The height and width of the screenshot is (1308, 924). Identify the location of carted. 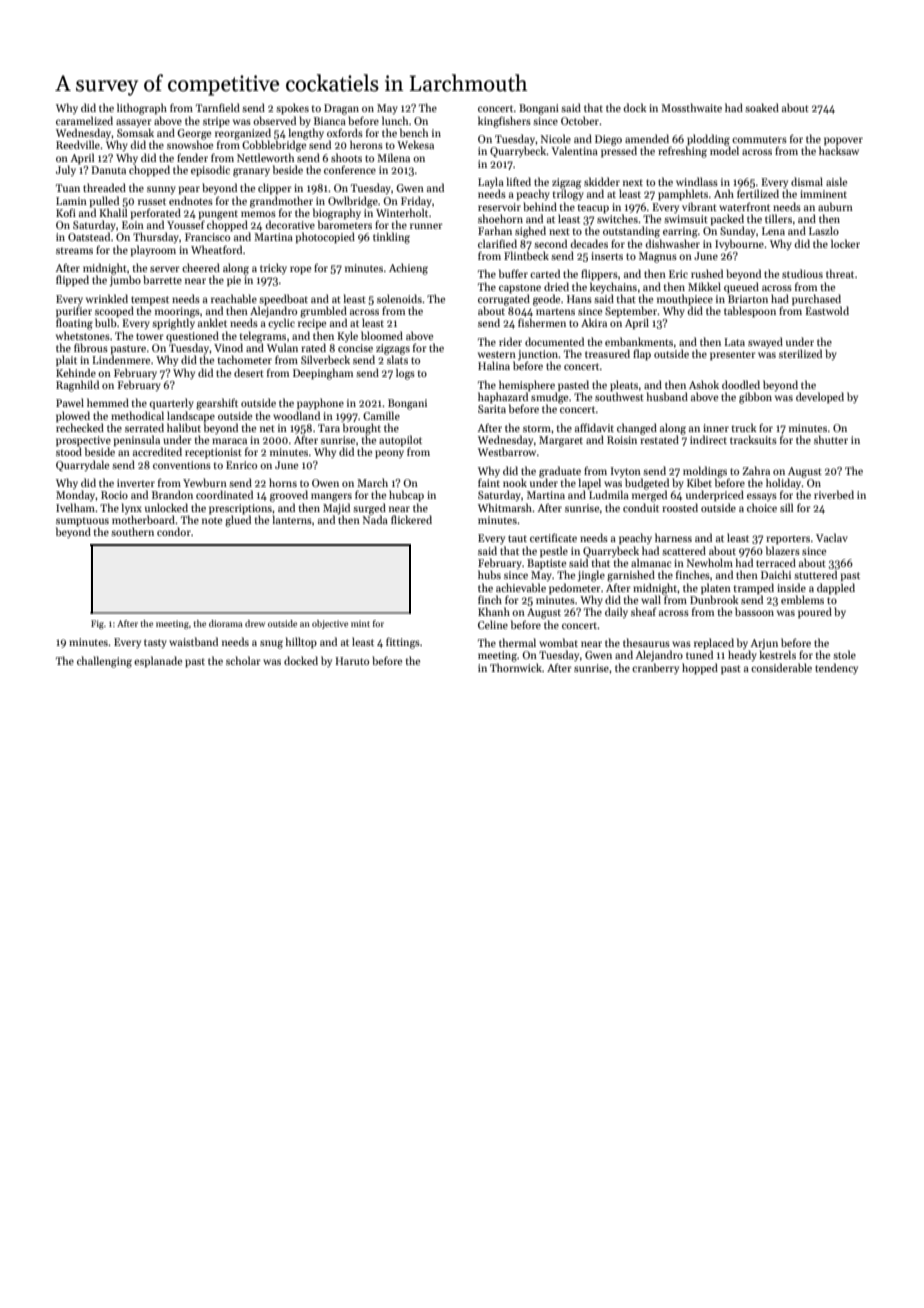
(545, 273).
